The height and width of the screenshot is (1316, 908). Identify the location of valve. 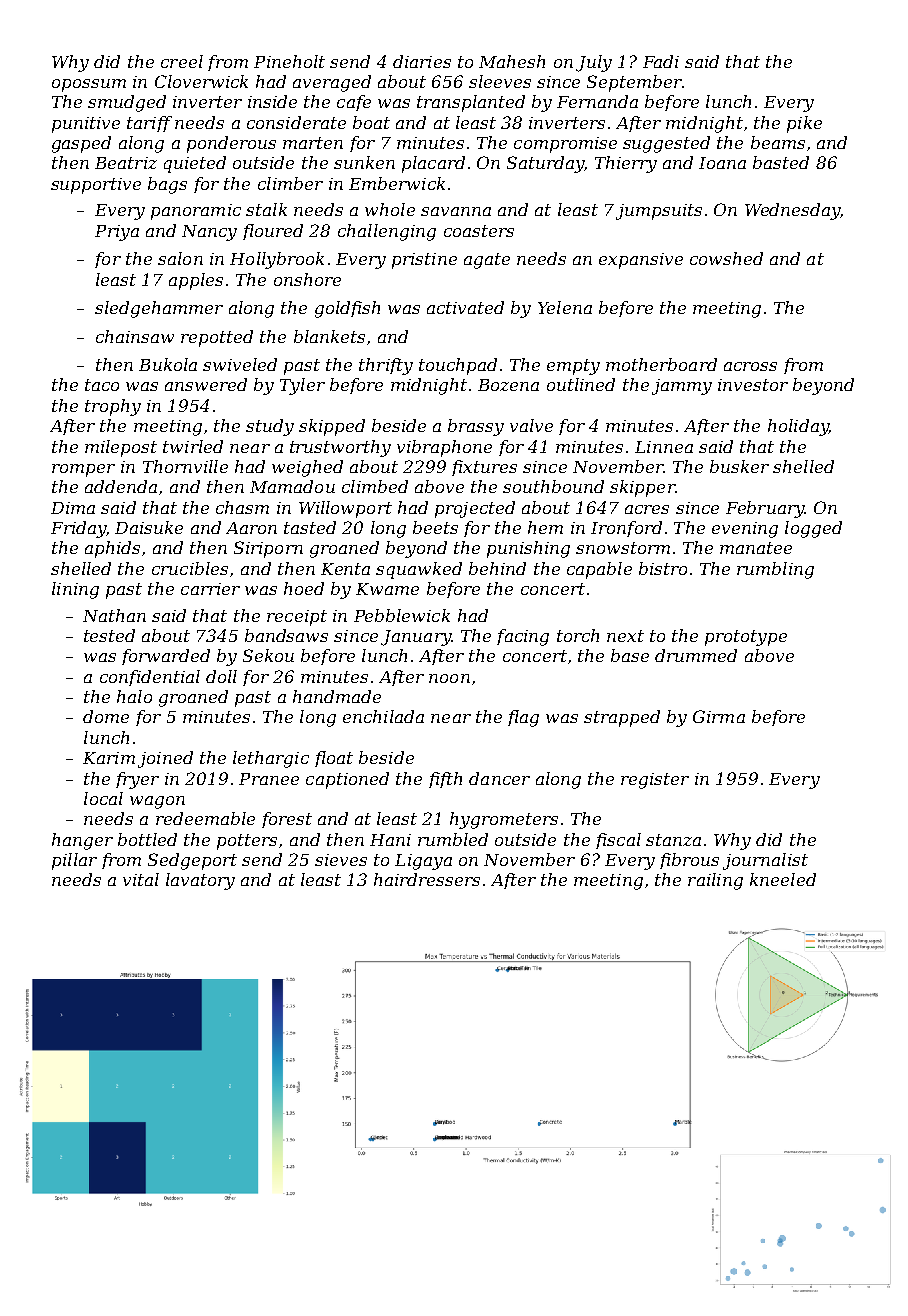
(531, 425).
